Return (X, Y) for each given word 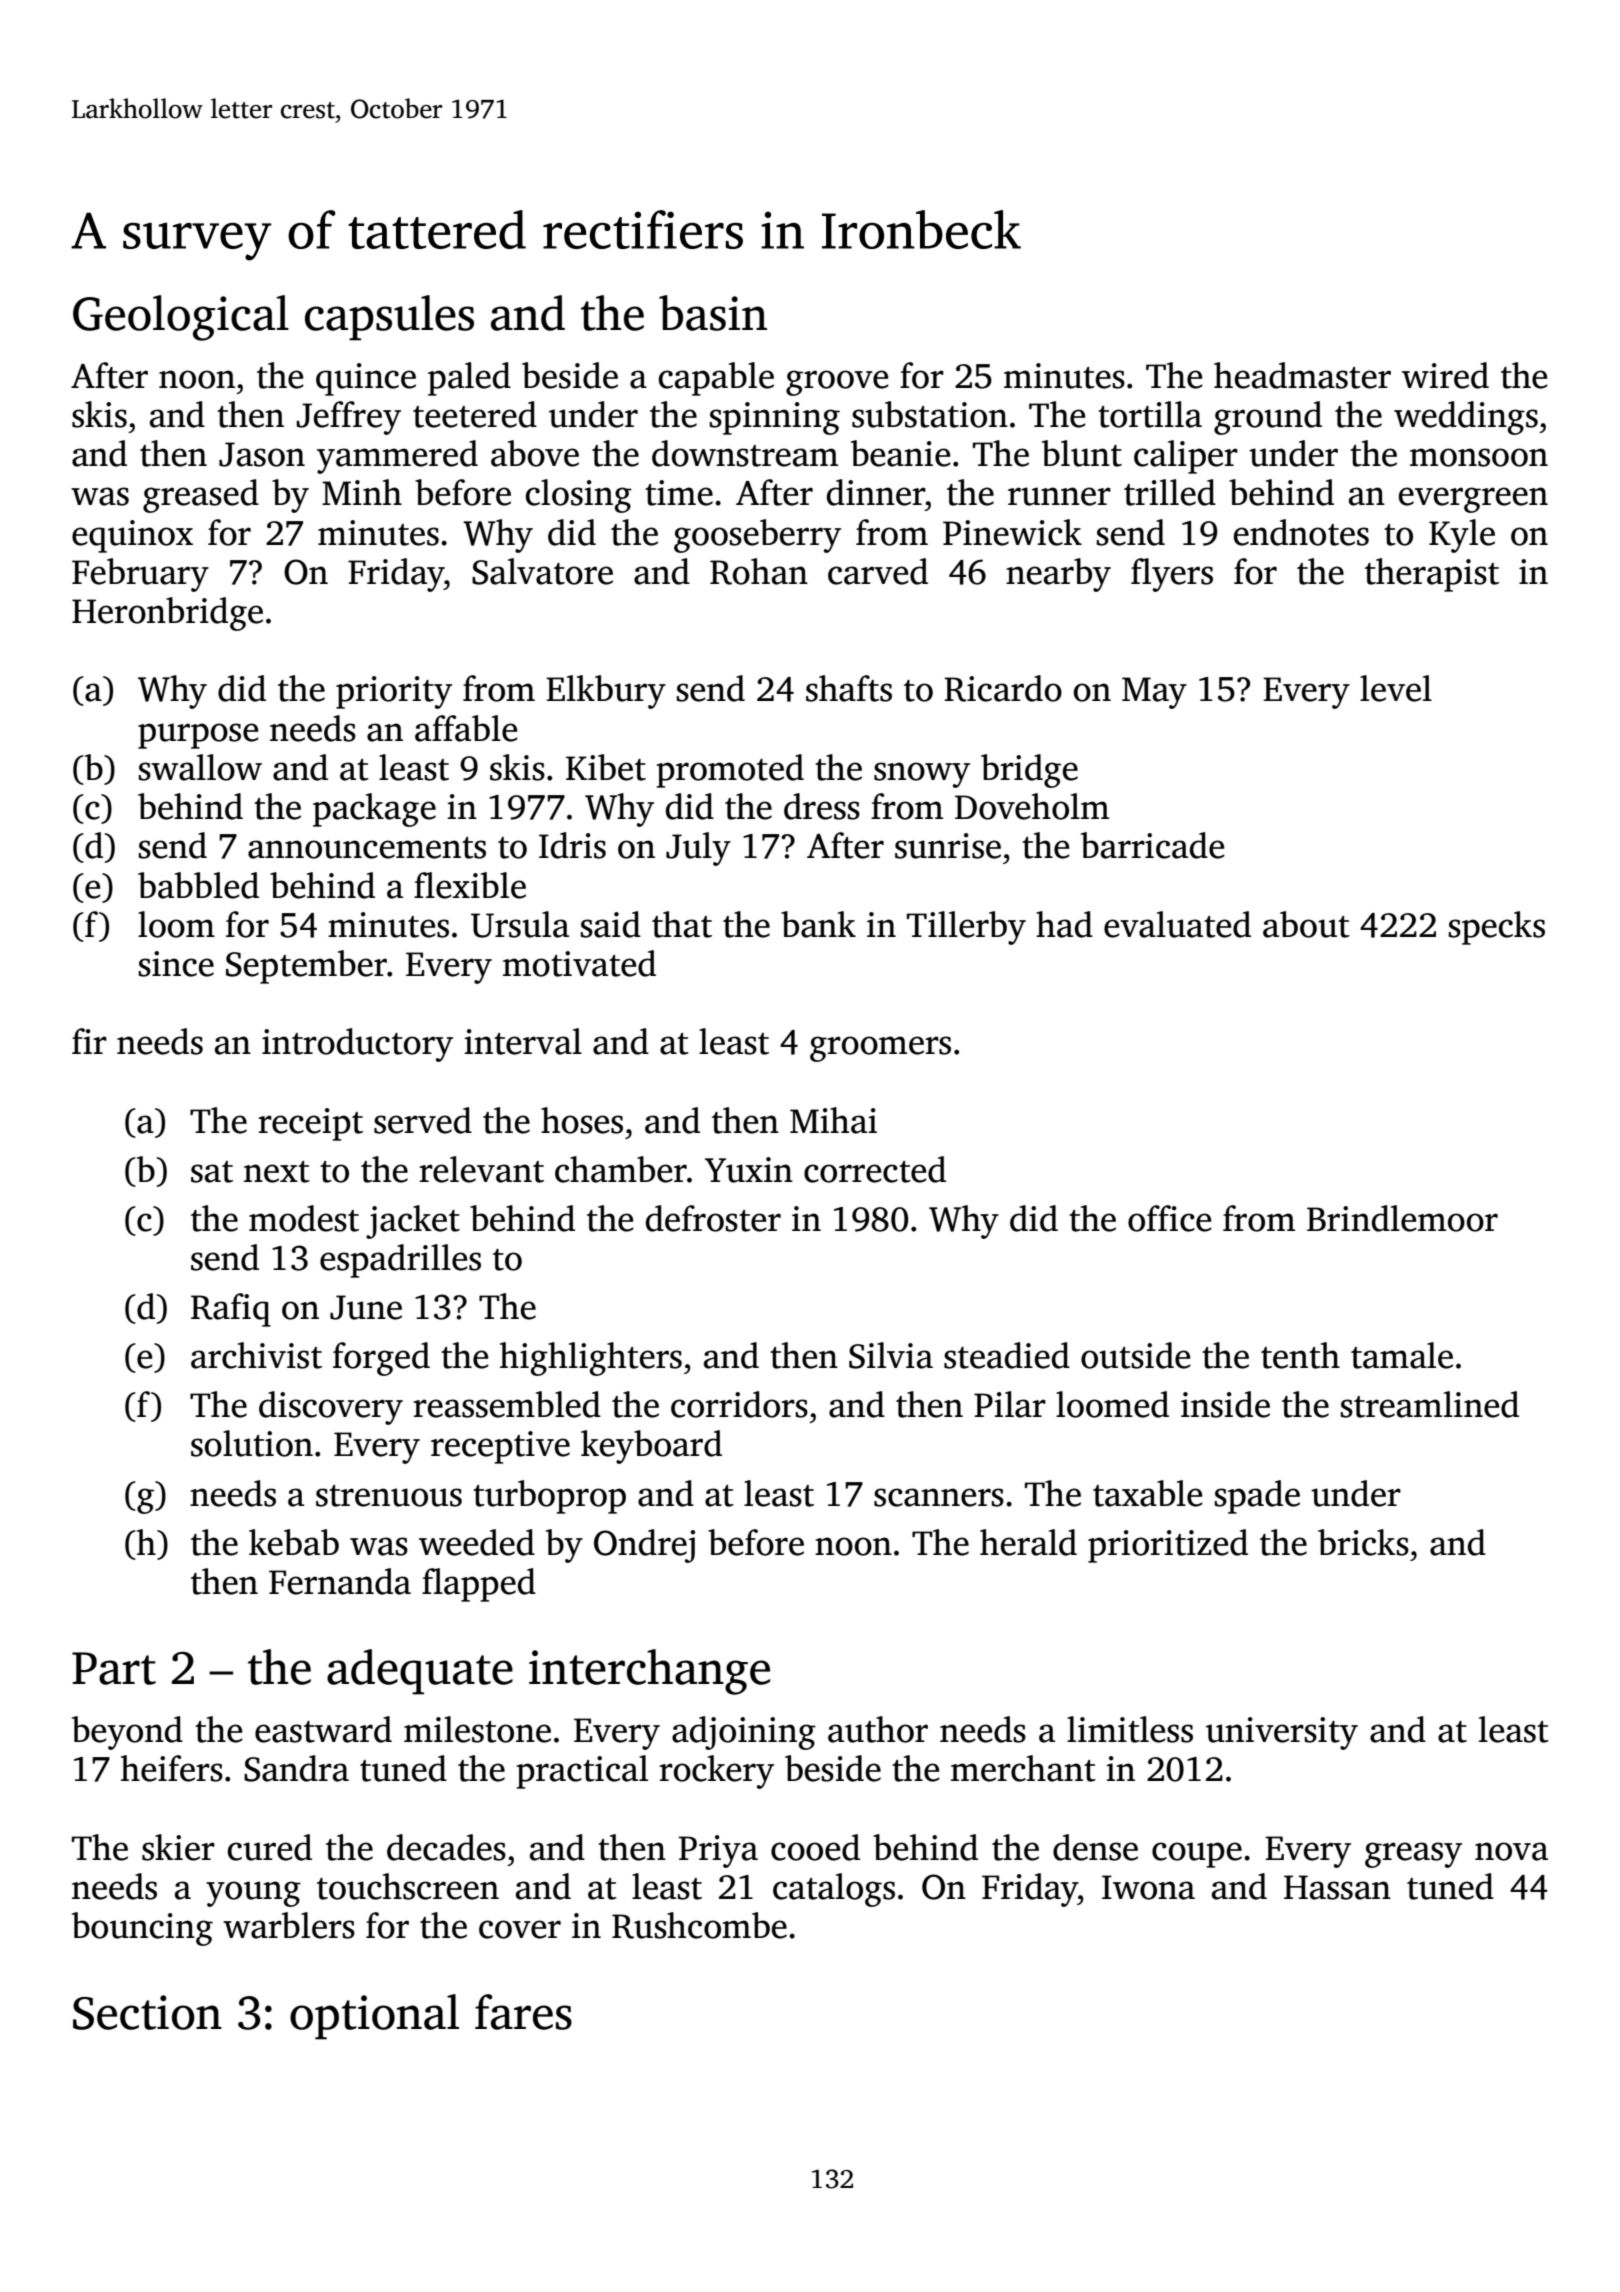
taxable (1148, 1493)
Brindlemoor (1402, 1218)
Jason (262, 454)
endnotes (1301, 532)
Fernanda (340, 1581)
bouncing (142, 1929)
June (366, 1307)
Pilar (1010, 1404)
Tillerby (966, 928)
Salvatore (542, 571)
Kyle (1462, 536)
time (679, 493)
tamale (1402, 1355)
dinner (876, 492)
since (176, 964)
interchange (649, 1672)
